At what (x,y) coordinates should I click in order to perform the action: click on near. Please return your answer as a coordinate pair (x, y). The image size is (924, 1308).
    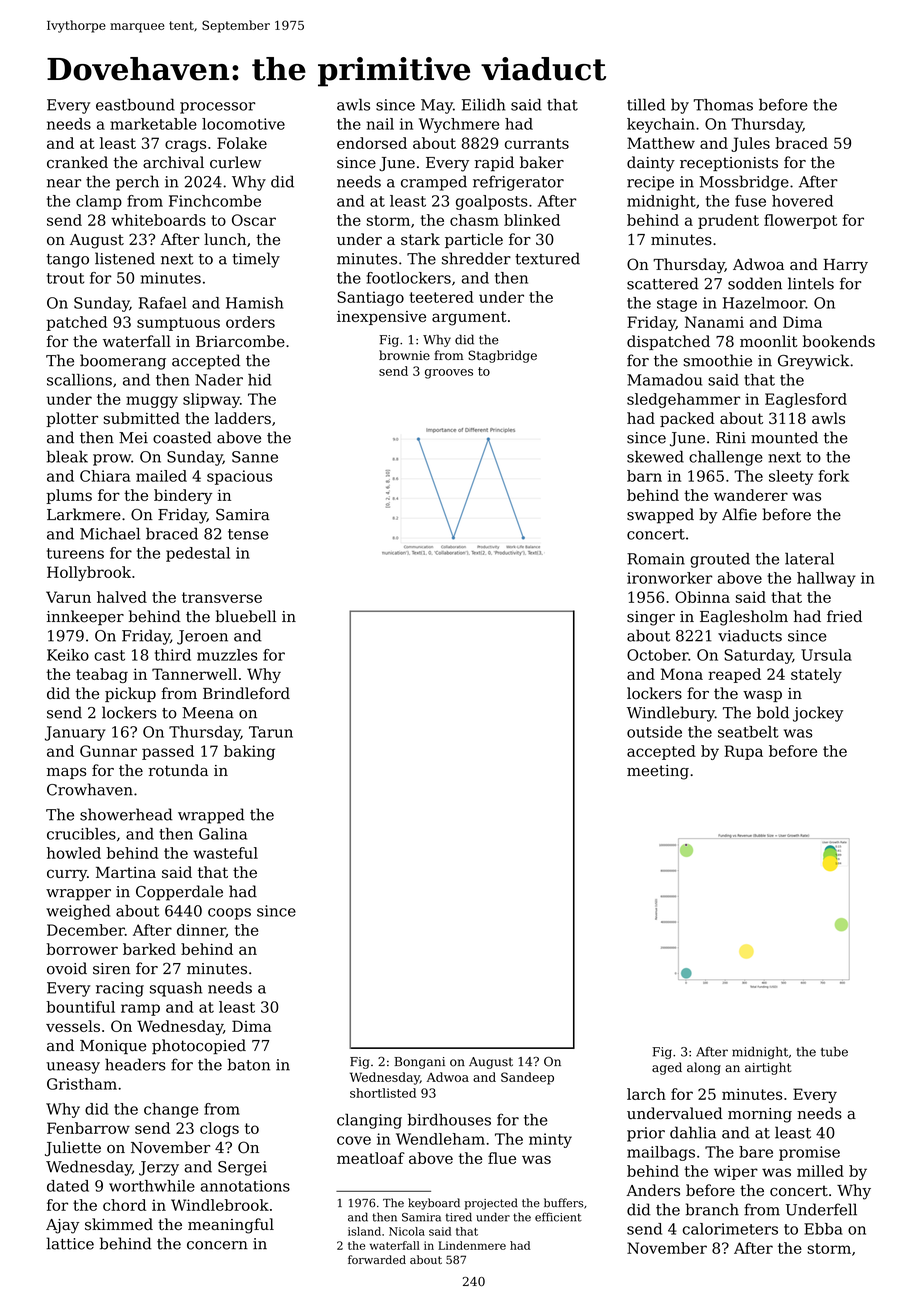
    Looking at the image, I should click on (64, 183).
